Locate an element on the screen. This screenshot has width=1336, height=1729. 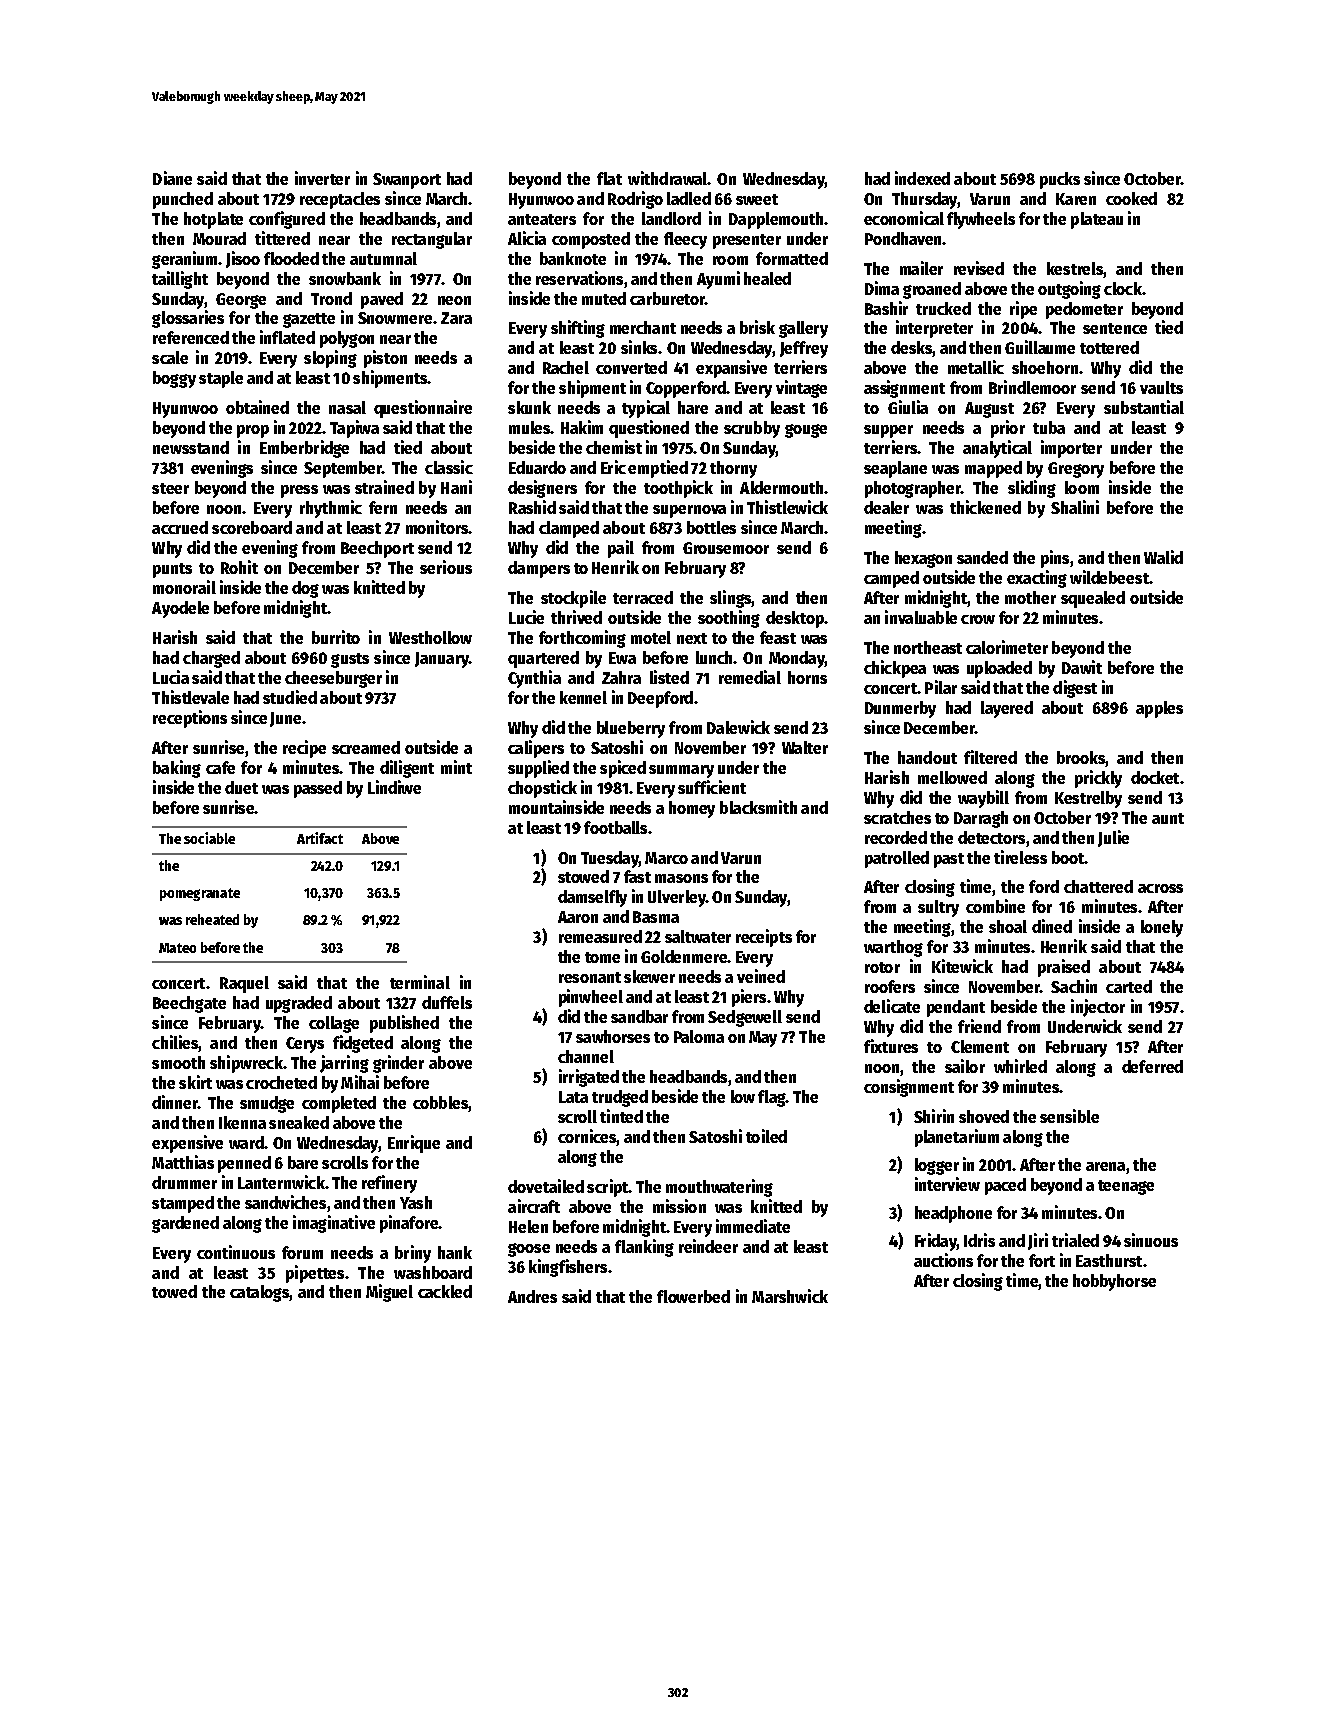
pucks is located at coordinates (1060, 180).
